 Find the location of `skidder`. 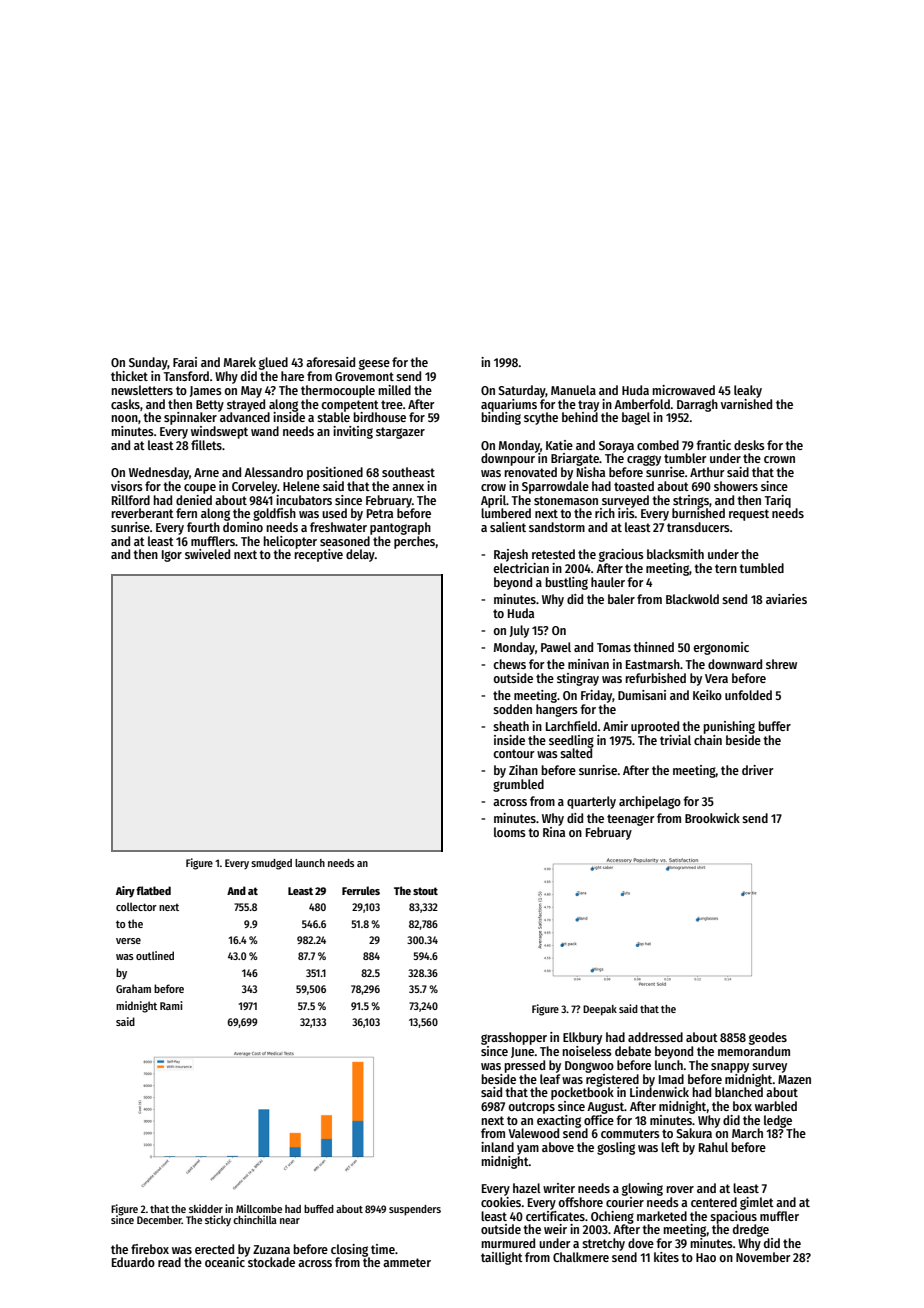

skidder is located at coordinates (206, 1208).
